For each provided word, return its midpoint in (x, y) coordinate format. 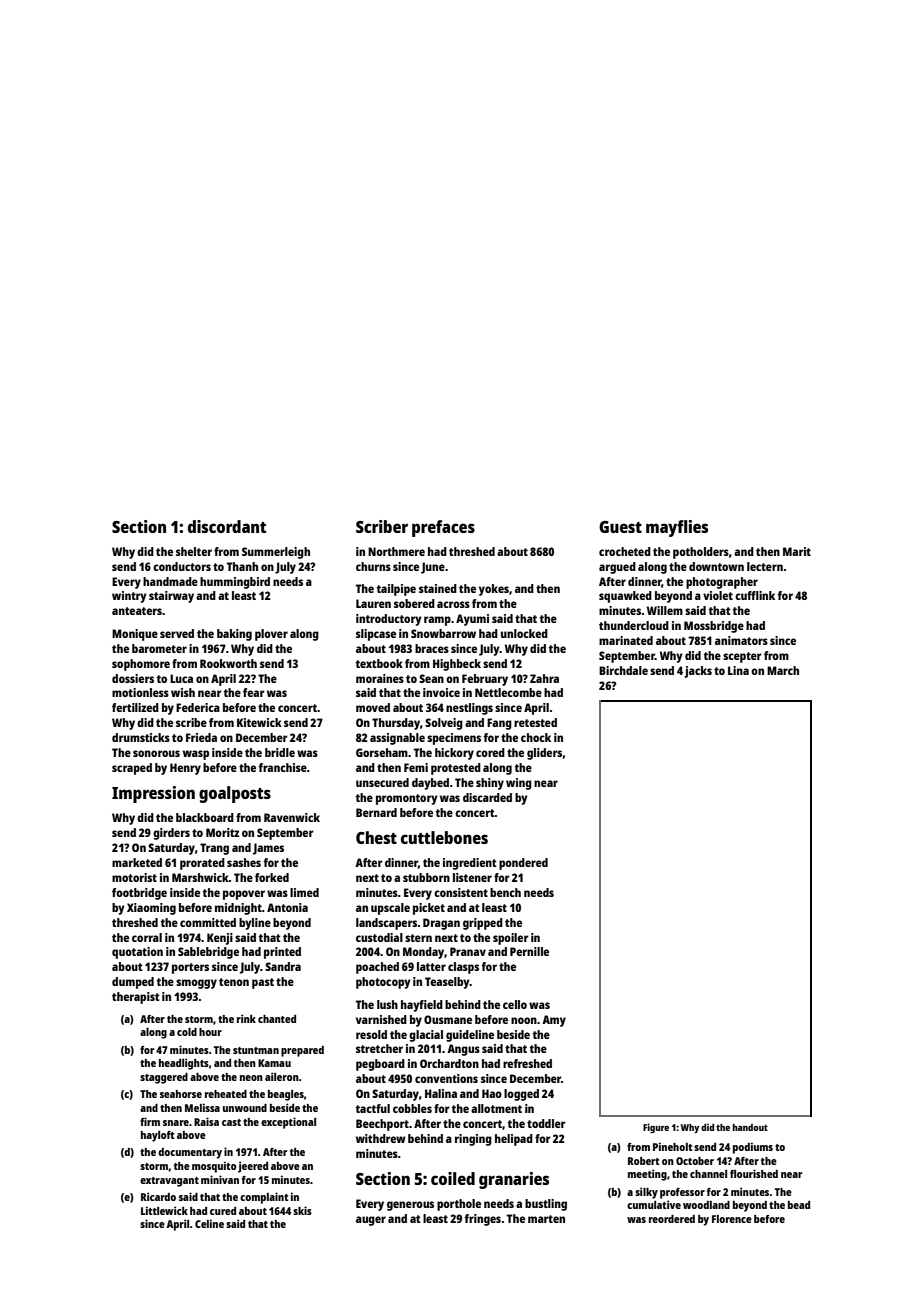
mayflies (677, 528)
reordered (672, 1219)
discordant (227, 526)
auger (371, 1221)
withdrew (381, 1138)
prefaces (443, 528)
